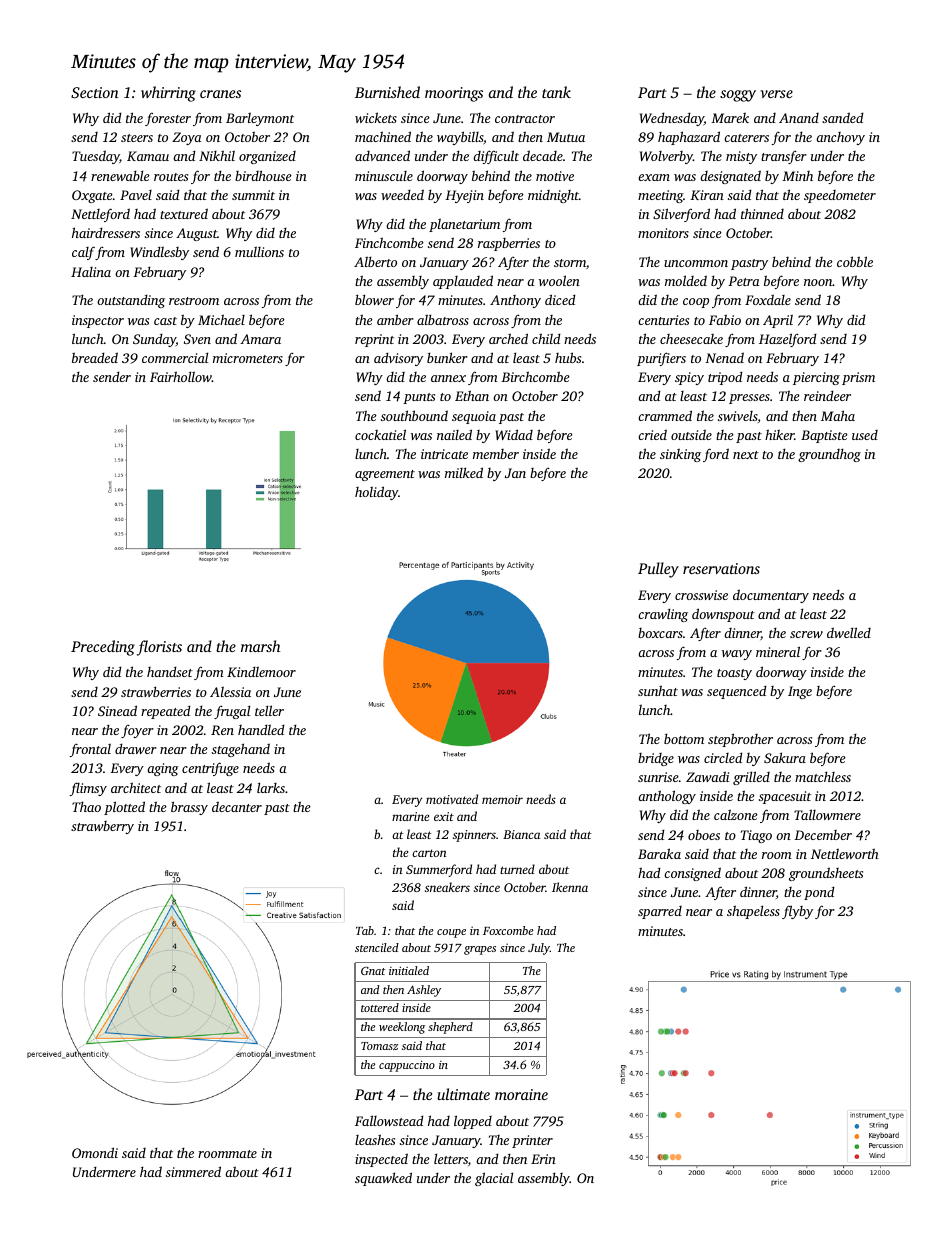 This image has width=952, height=1233. What do you see at coordinates (166, 712) in the image?
I see `repeated` at bounding box center [166, 712].
